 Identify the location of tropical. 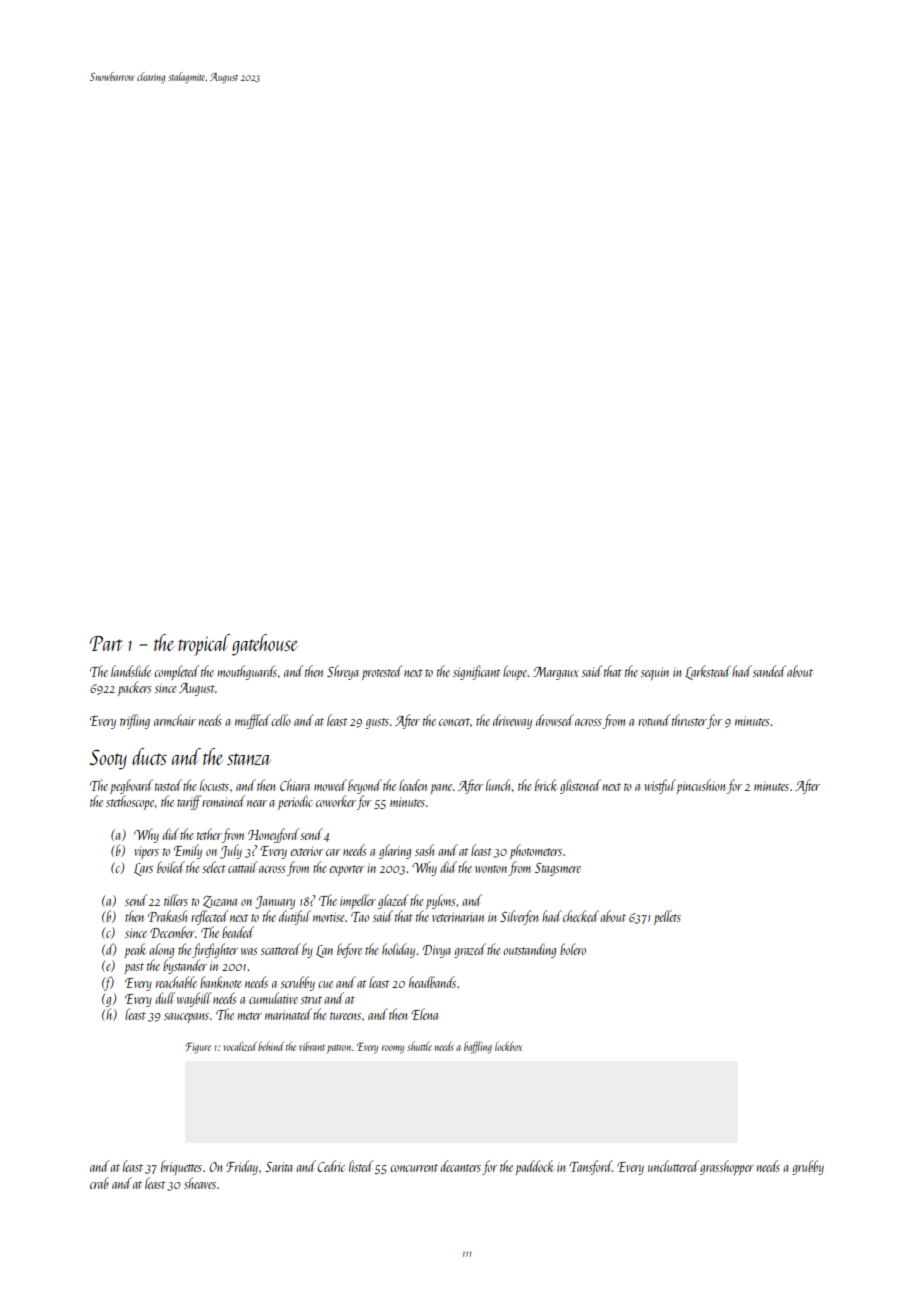
(204, 645).
